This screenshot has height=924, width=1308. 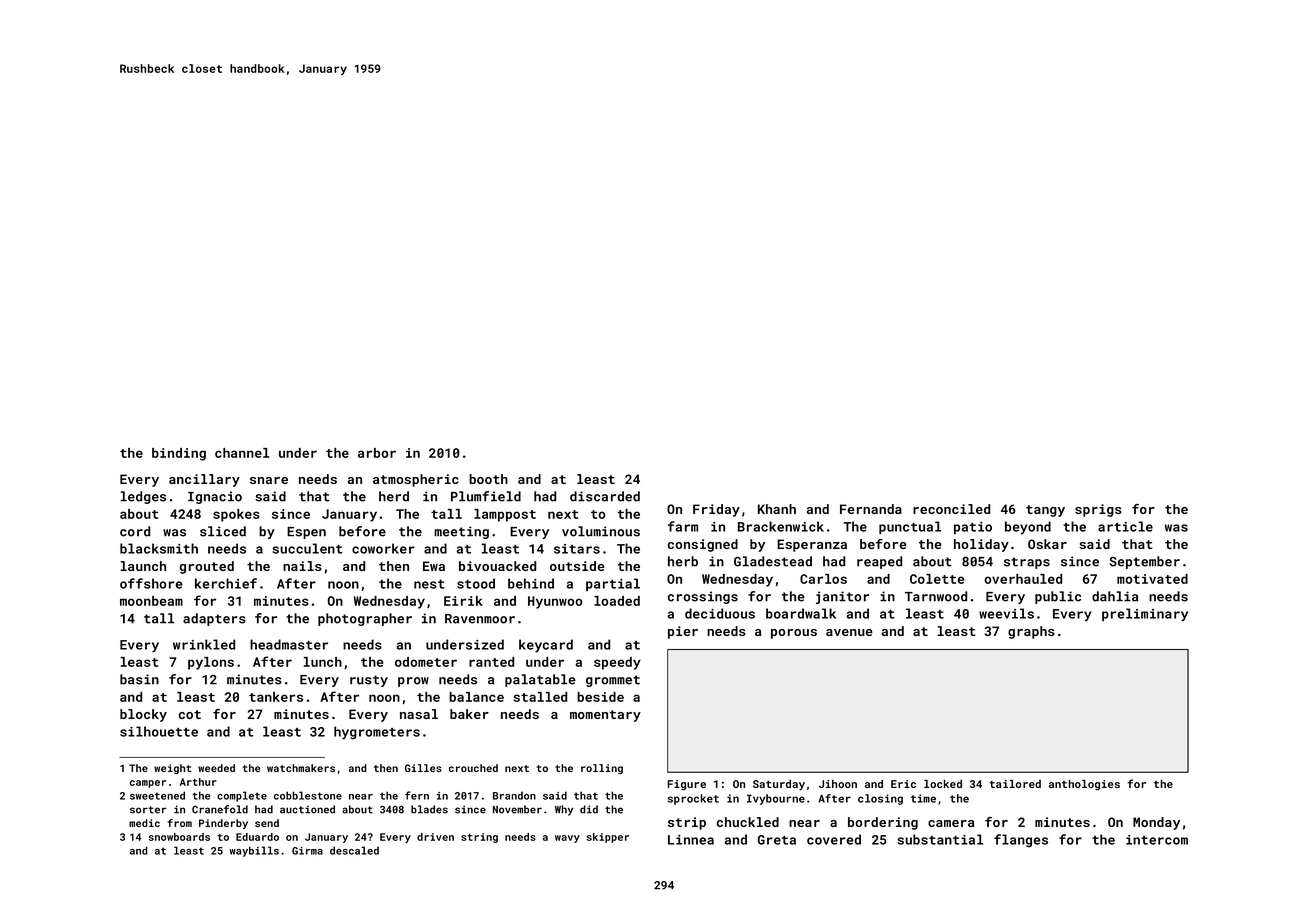 What do you see at coordinates (951, 509) in the screenshot?
I see `reconciled` at bounding box center [951, 509].
